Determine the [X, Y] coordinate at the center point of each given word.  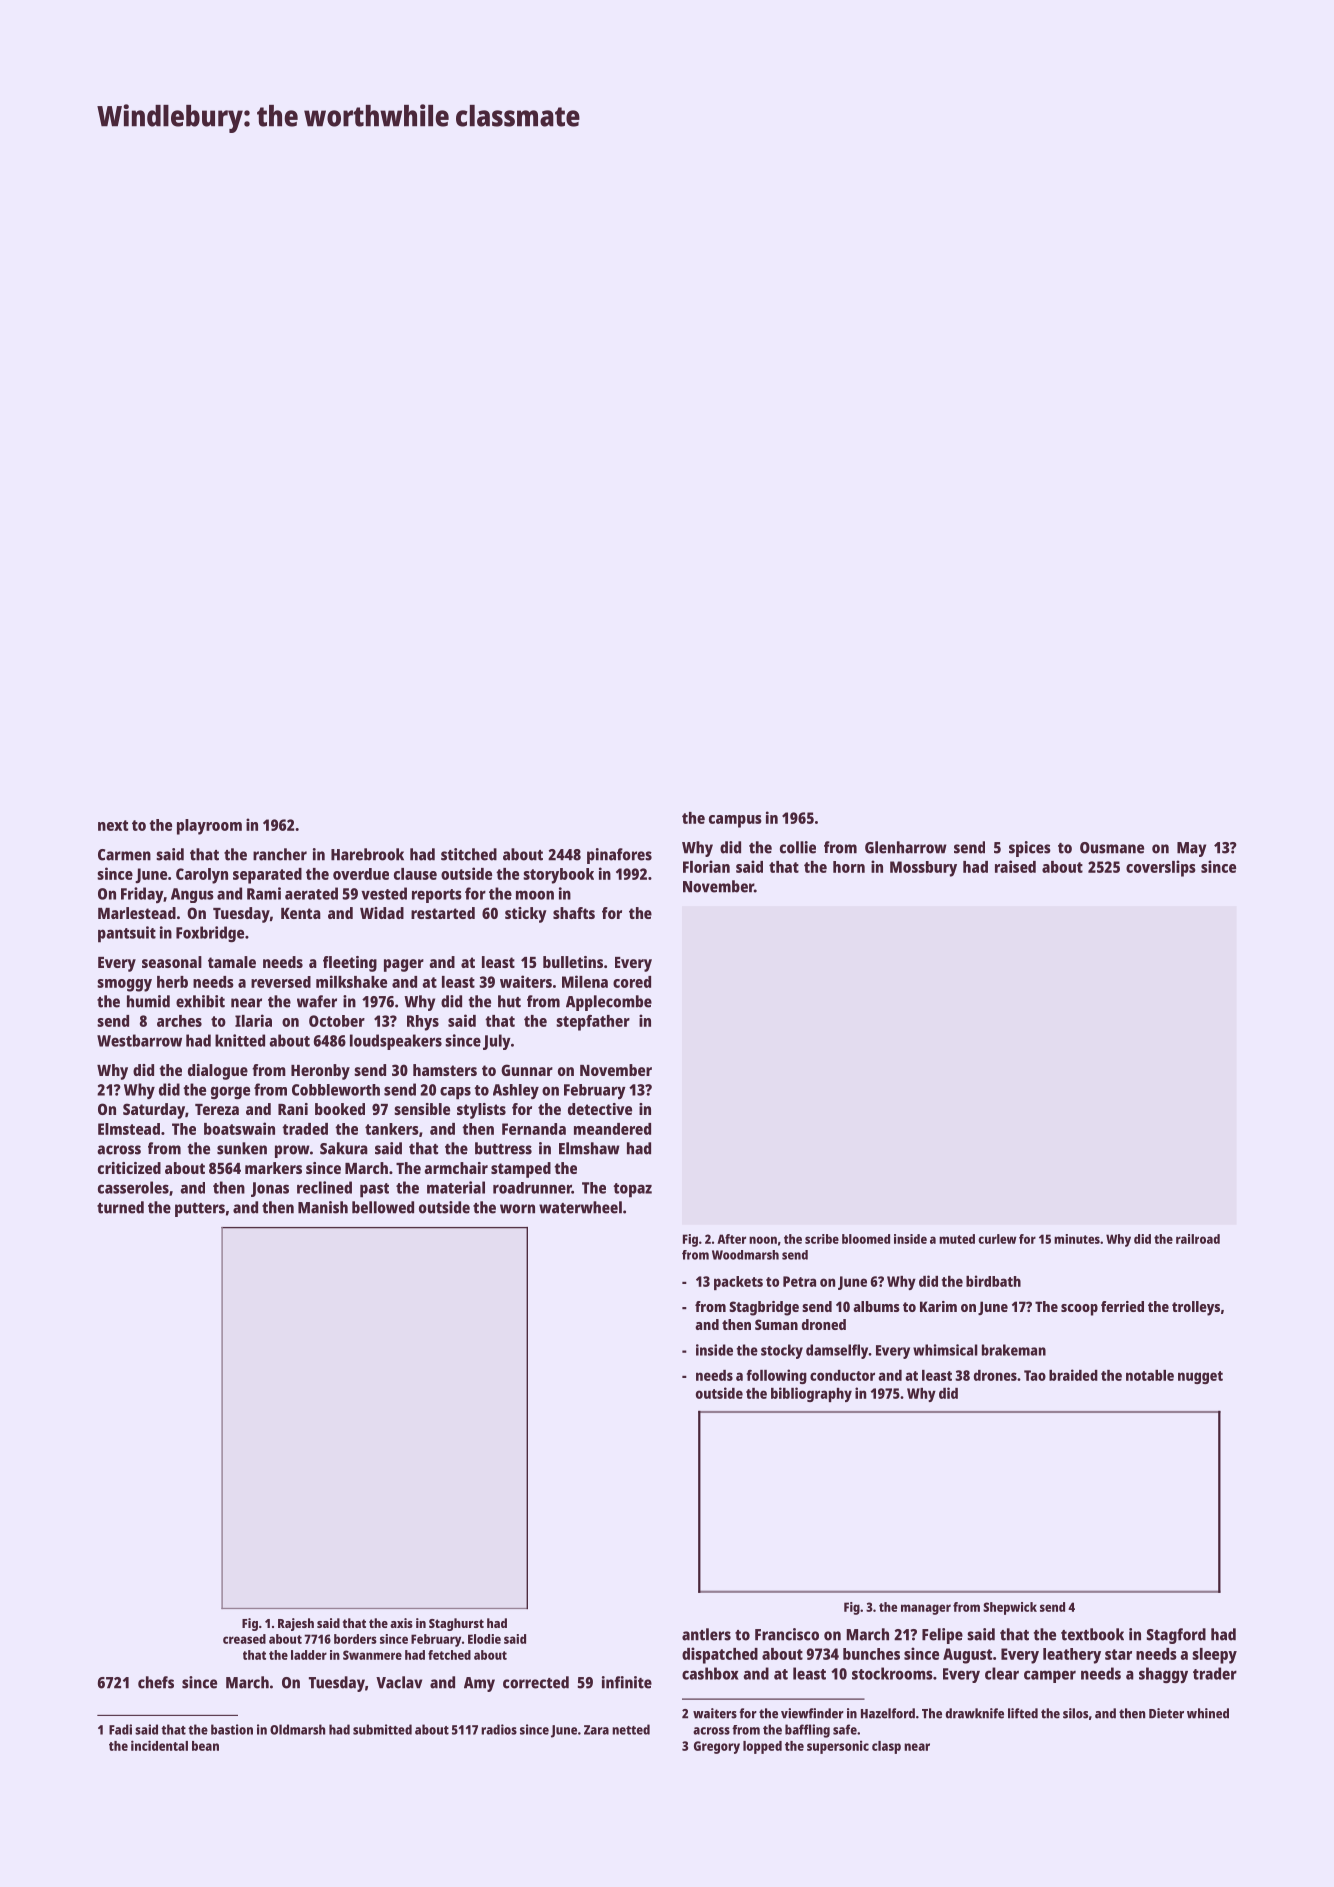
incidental [159, 1745]
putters [200, 1210]
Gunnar [527, 1070]
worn [517, 1209]
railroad [1198, 1239]
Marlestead [137, 913]
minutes [1077, 1239]
